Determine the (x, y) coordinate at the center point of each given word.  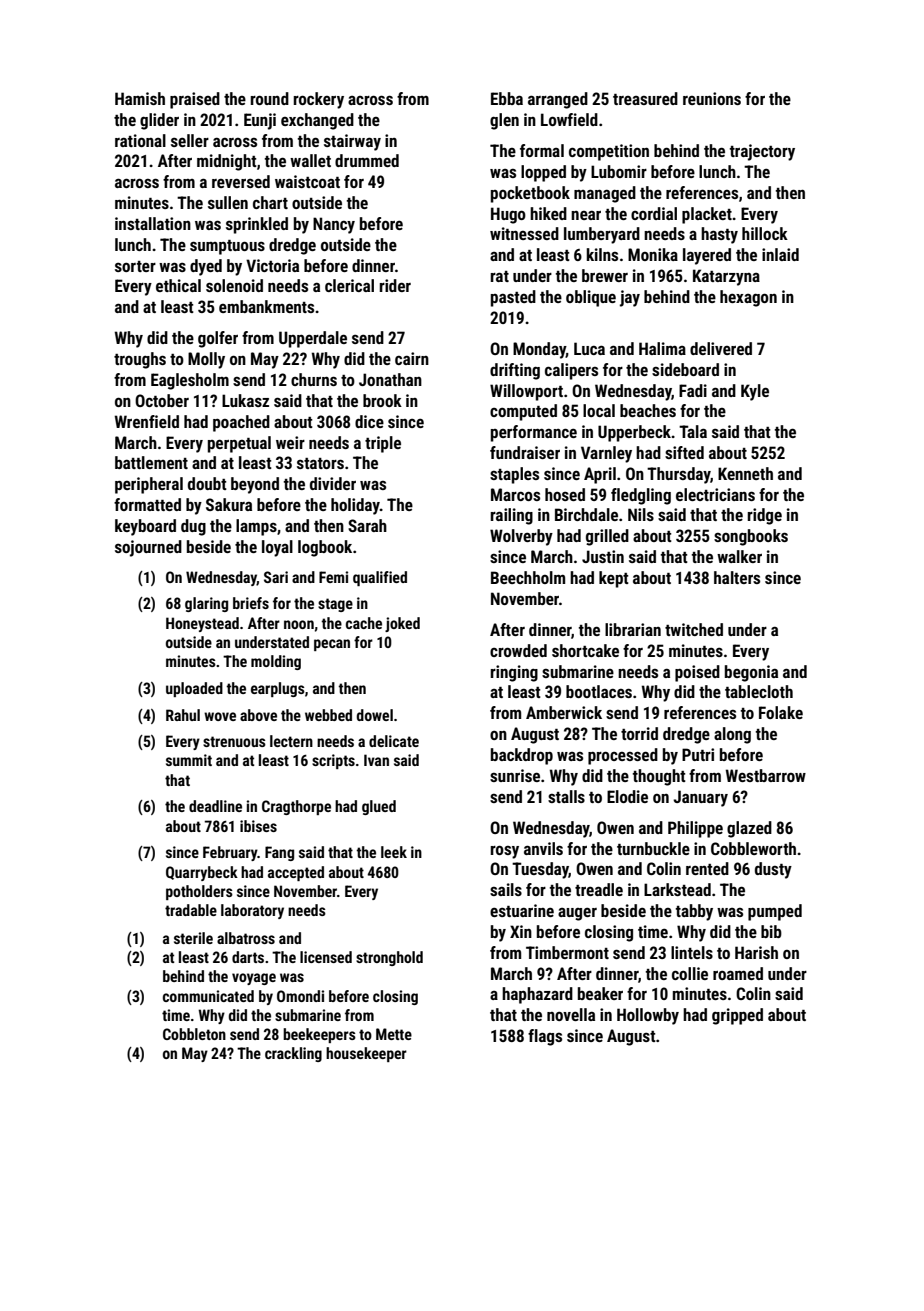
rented (707, 868)
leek (394, 852)
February (230, 853)
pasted (513, 298)
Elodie (627, 796)
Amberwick (564, 712)
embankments (266, 306)
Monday (539, 350)
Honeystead (202, 624)
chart (270, 202)
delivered (721, 348)
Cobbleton (194, 1034)
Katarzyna (726, 277)
